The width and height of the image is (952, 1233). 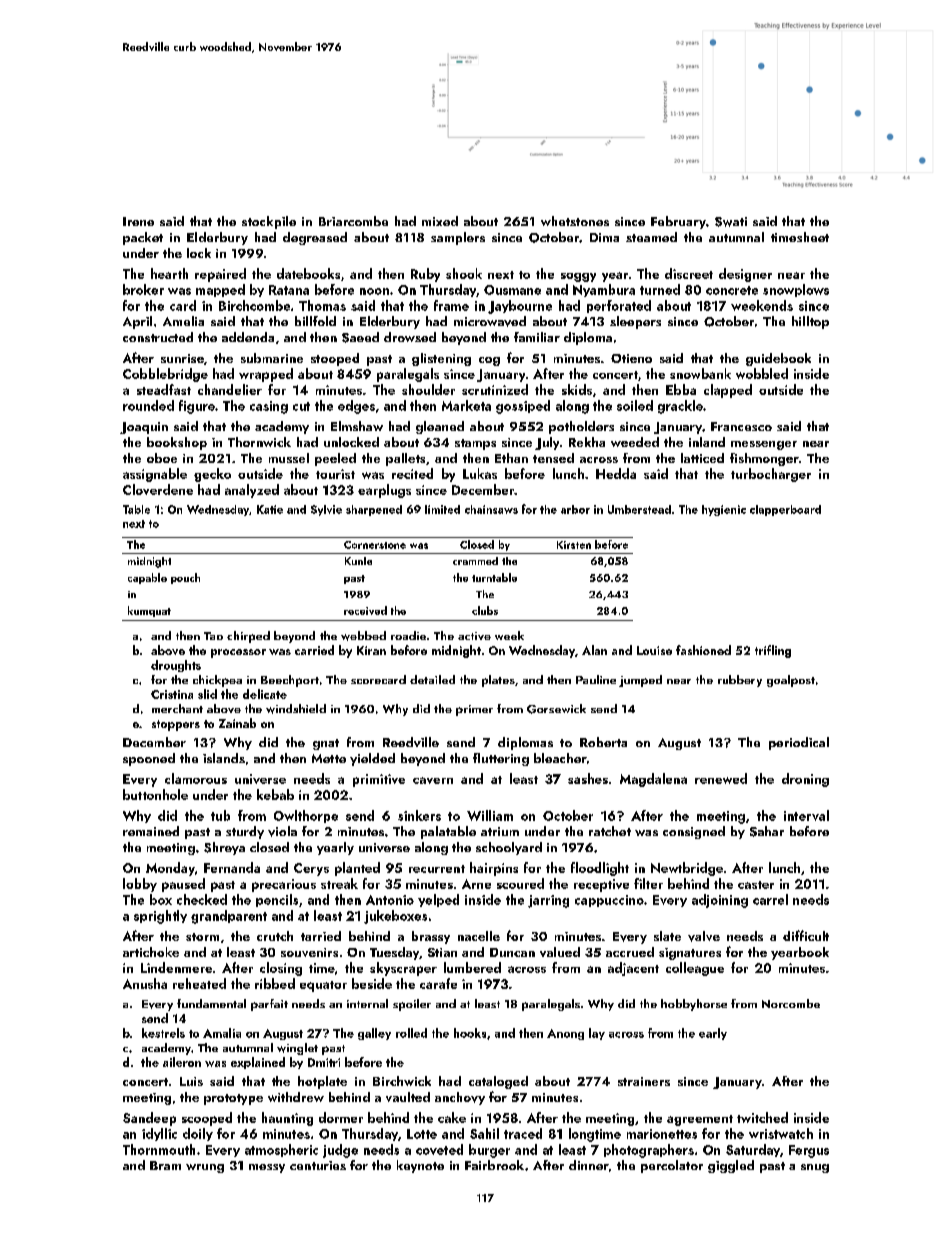 I want to click on recurrent, so click(x=437, y=869).
